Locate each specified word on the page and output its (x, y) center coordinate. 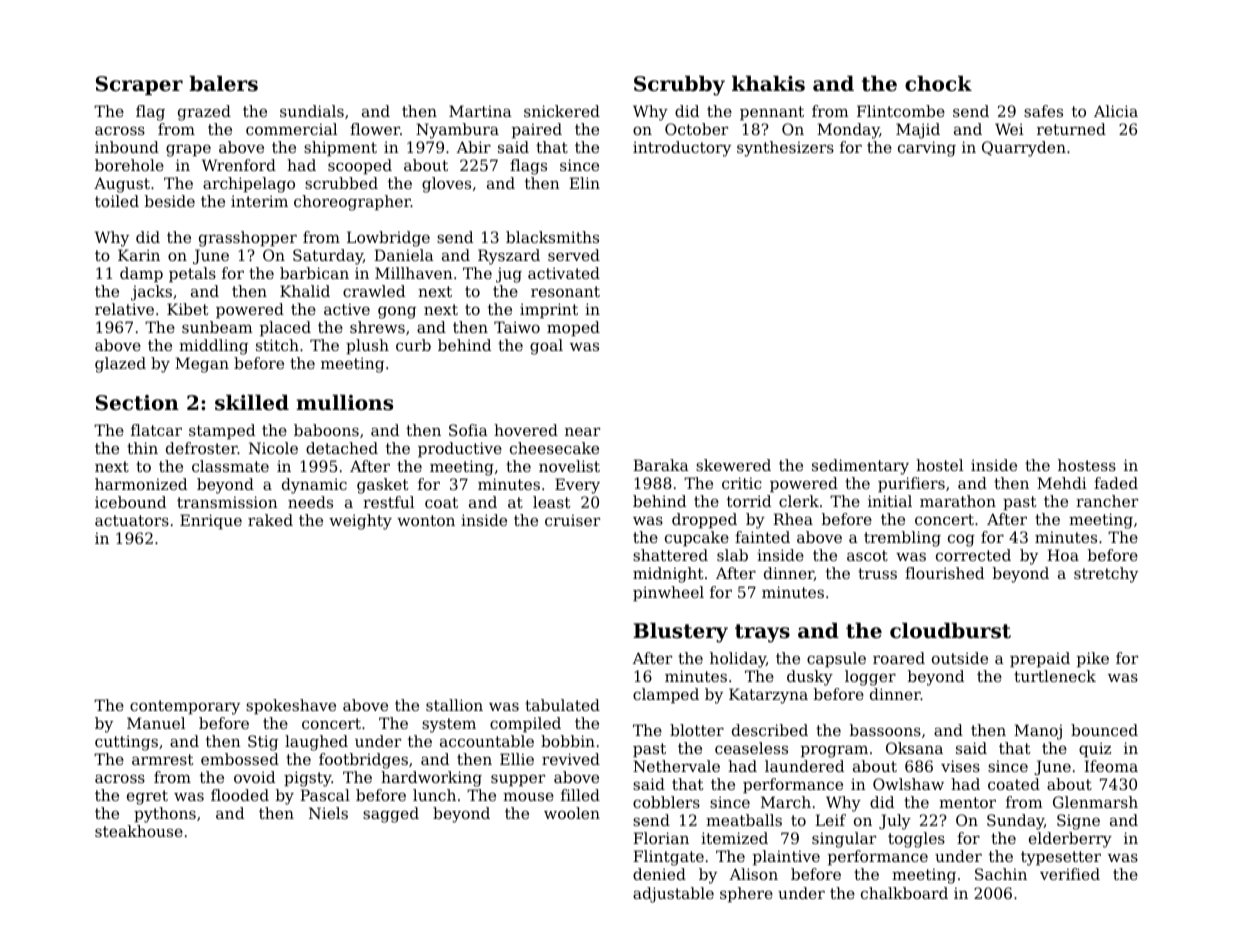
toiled (117, 201)
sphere (746, 894)
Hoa (1063, 555)
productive (460, 449)
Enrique (211, 521)
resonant (565, 291)
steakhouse (139, 831)
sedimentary (860, 467)
